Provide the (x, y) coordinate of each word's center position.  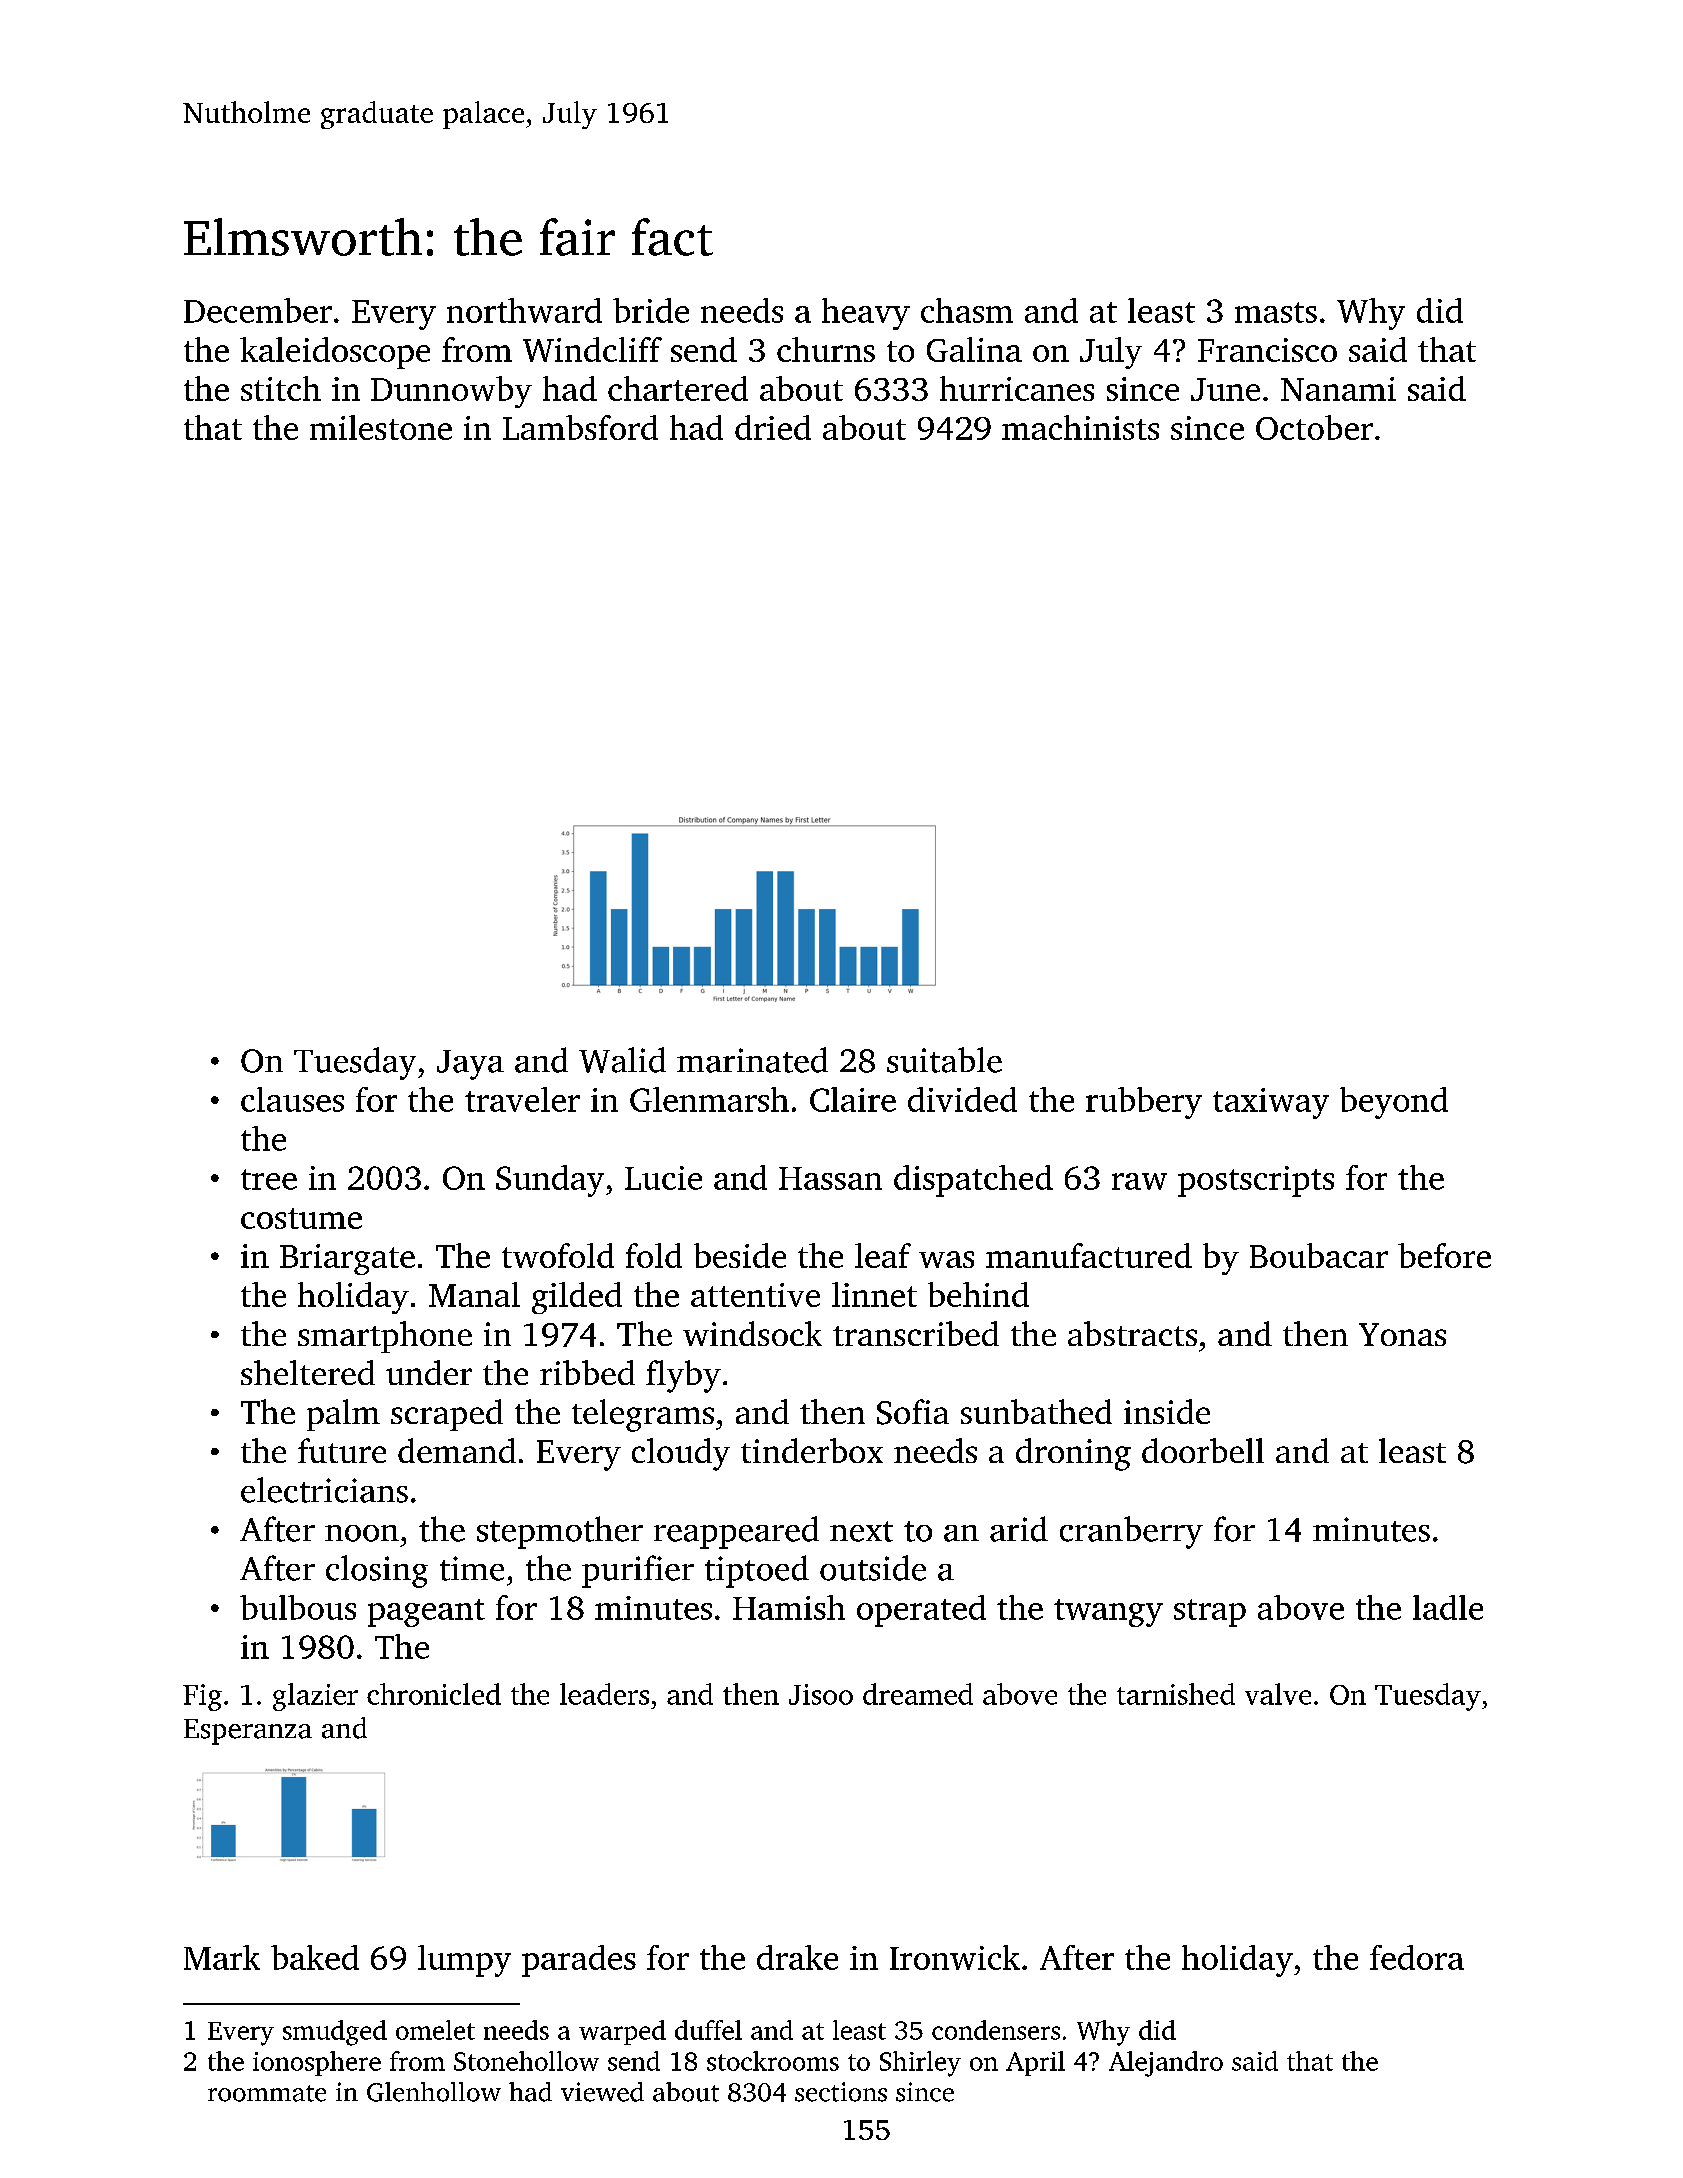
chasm (967, 310)
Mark (222, 1957)
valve (1278, 1694)
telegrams (643, 1415)
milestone (381, 427)
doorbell (1203, 1450)
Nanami (1338, 389)
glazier (315, 1697)
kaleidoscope (335, 353)
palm (343, 1415)
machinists (1080, 427)
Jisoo (821, 1694)
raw (1139, 1181)
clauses (292, 1099)
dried (773, 427)
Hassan (830, 1178)
